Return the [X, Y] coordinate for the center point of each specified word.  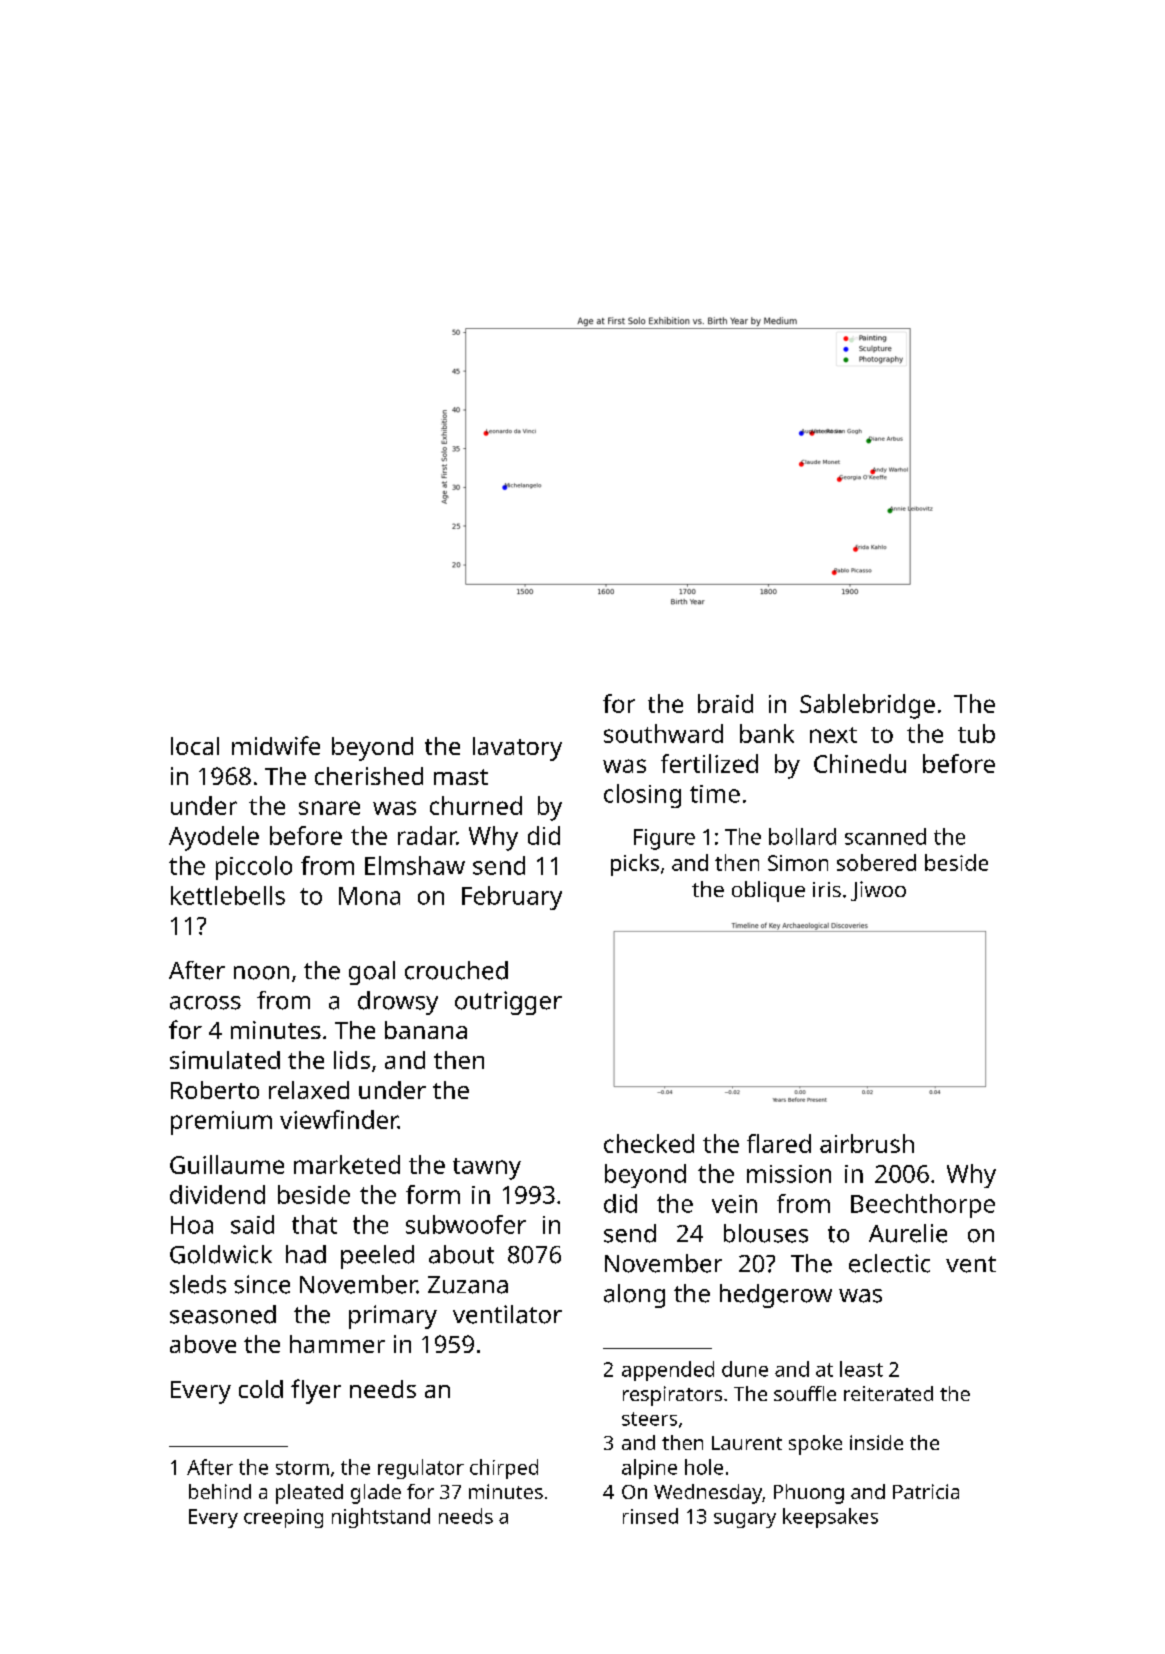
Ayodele [214, 838]
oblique [768, 891]
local [195, 746]
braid [725, 703]
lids [352, 1060]
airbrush [867, 1143]
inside [876, 1442]
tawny [487, 1169]
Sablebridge [867, 706]
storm [302, 1468]
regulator [421, 1469]
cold [261, 1389]
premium [221, 1123]
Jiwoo [878, 891]
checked [649, 1143]
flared [779, 1143]
